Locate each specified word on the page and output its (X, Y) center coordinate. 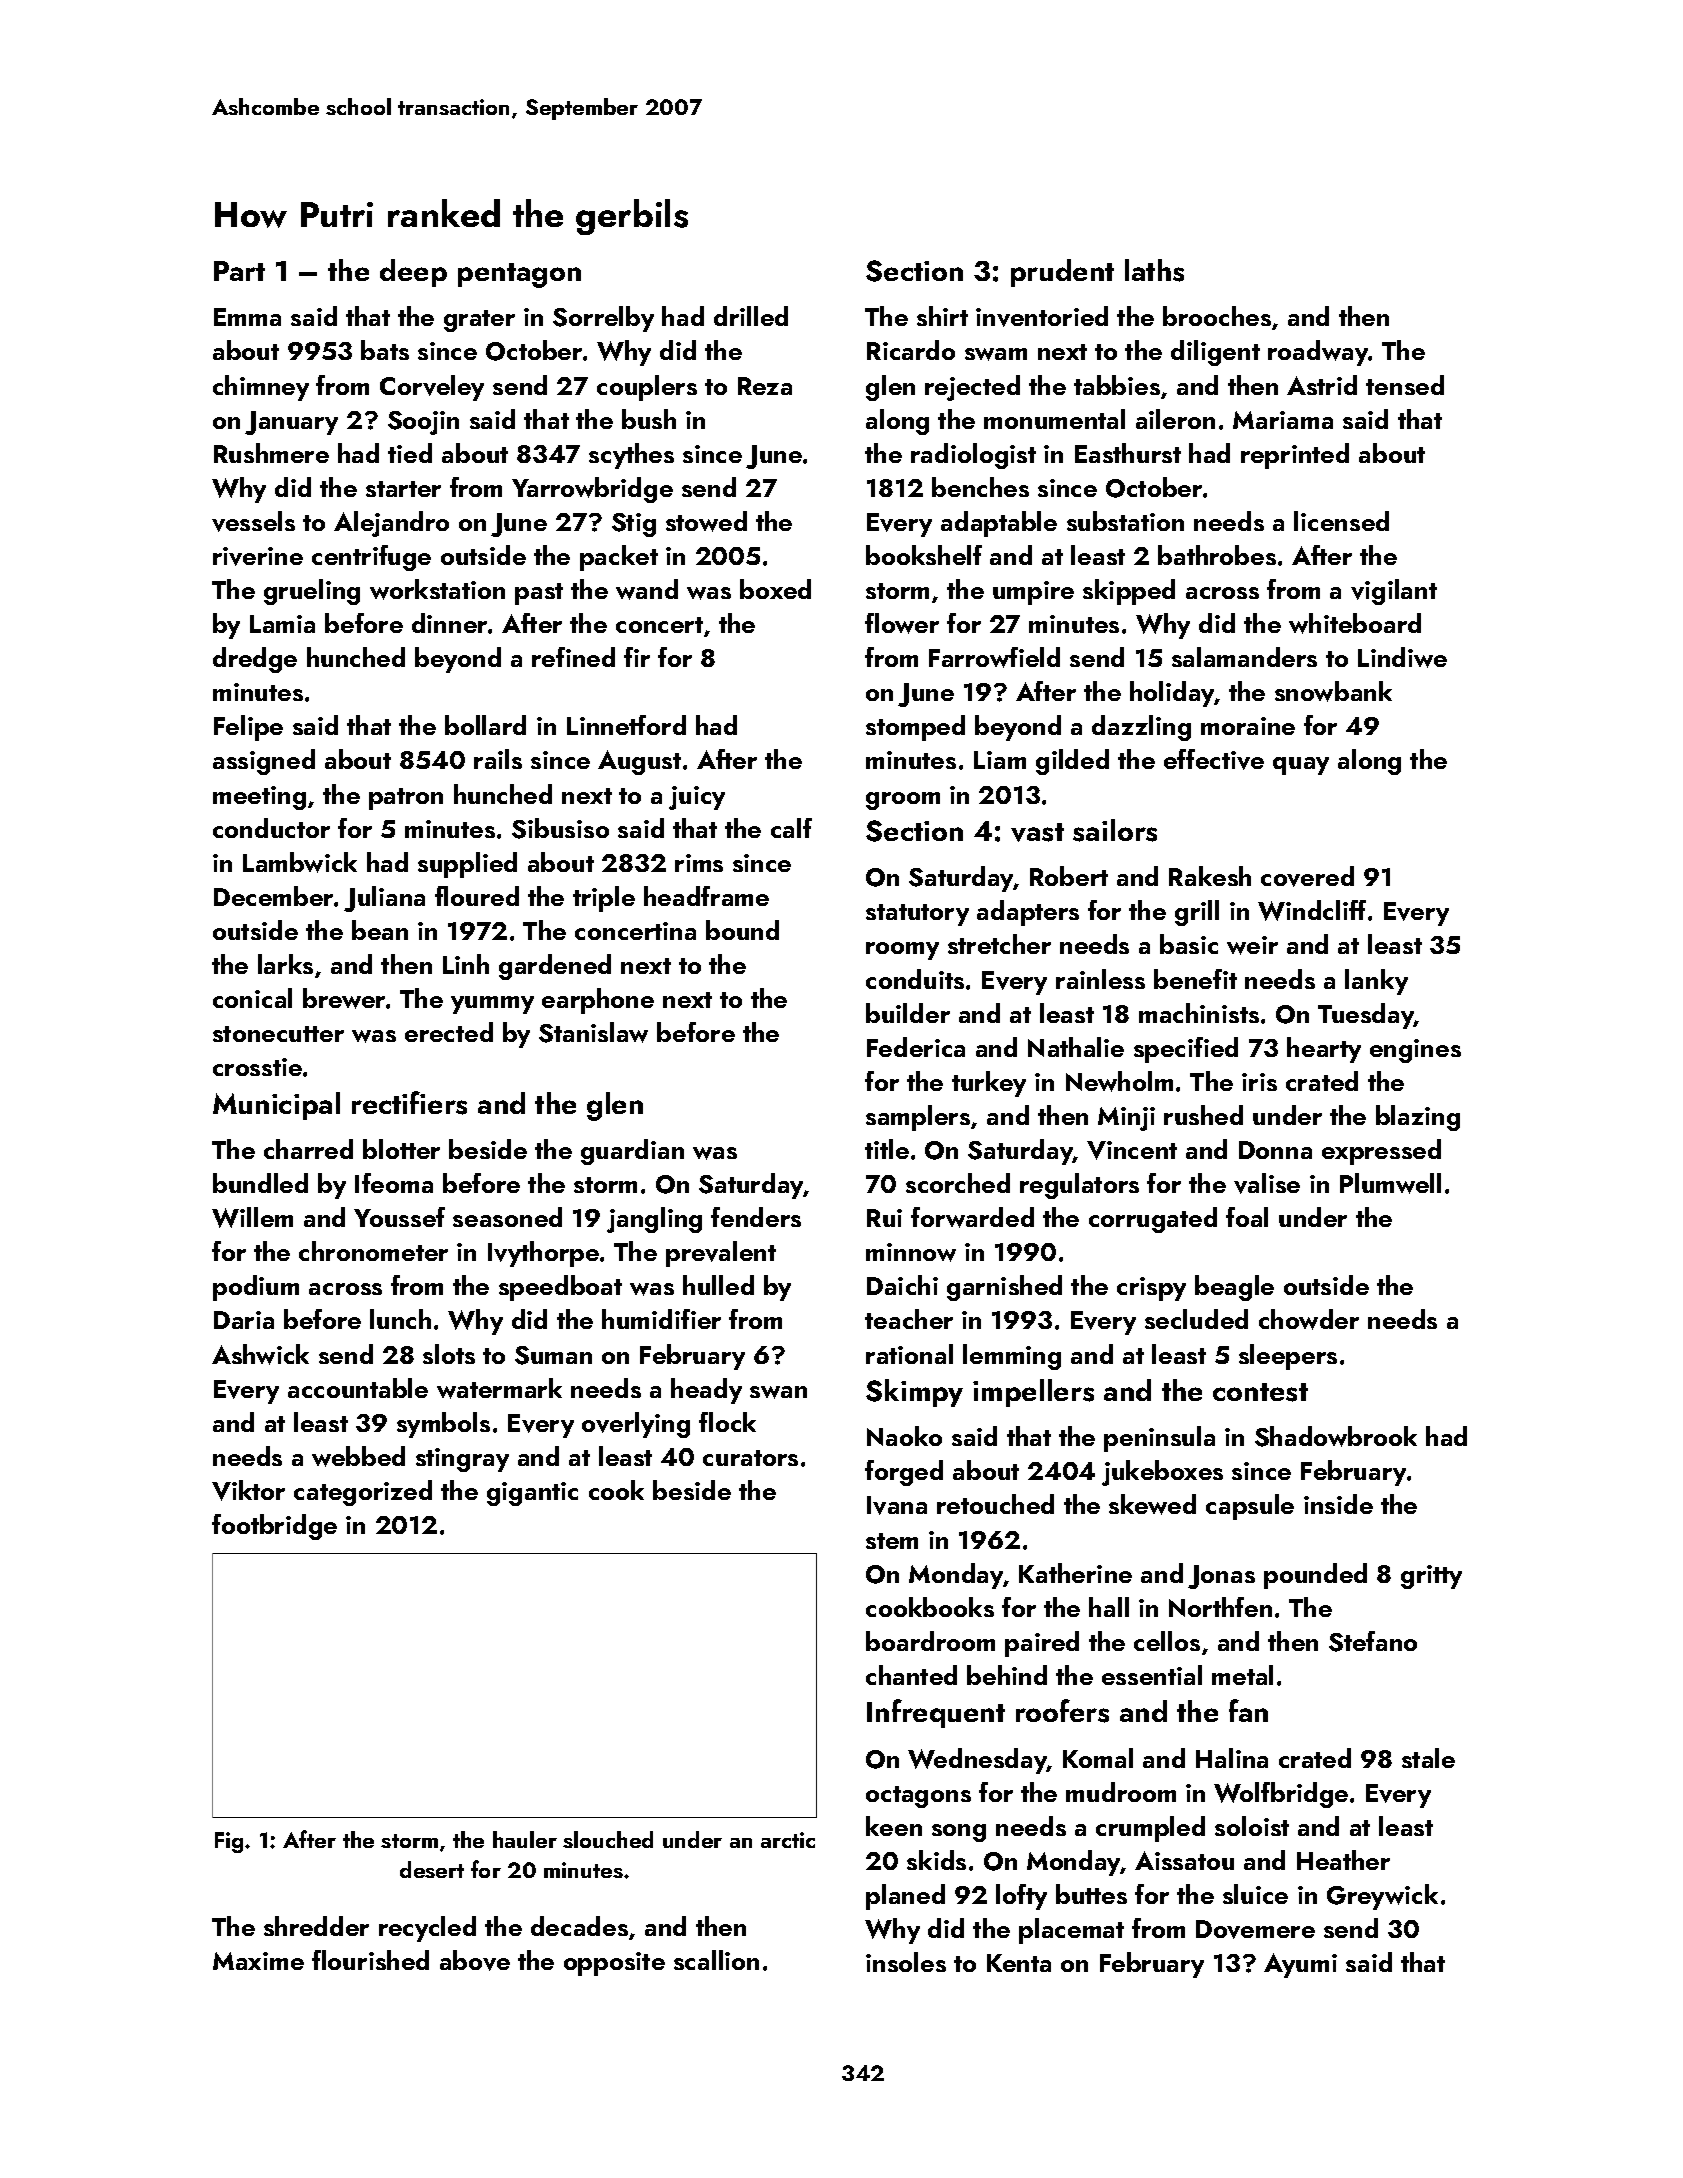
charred (308, 1149)
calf (791, 828)
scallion (716, 1960)
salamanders (1244, 657)
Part (239, 271)
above (475, 1960)
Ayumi (1300, 1965)
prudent (1062, 273)
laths (1154, 270)
